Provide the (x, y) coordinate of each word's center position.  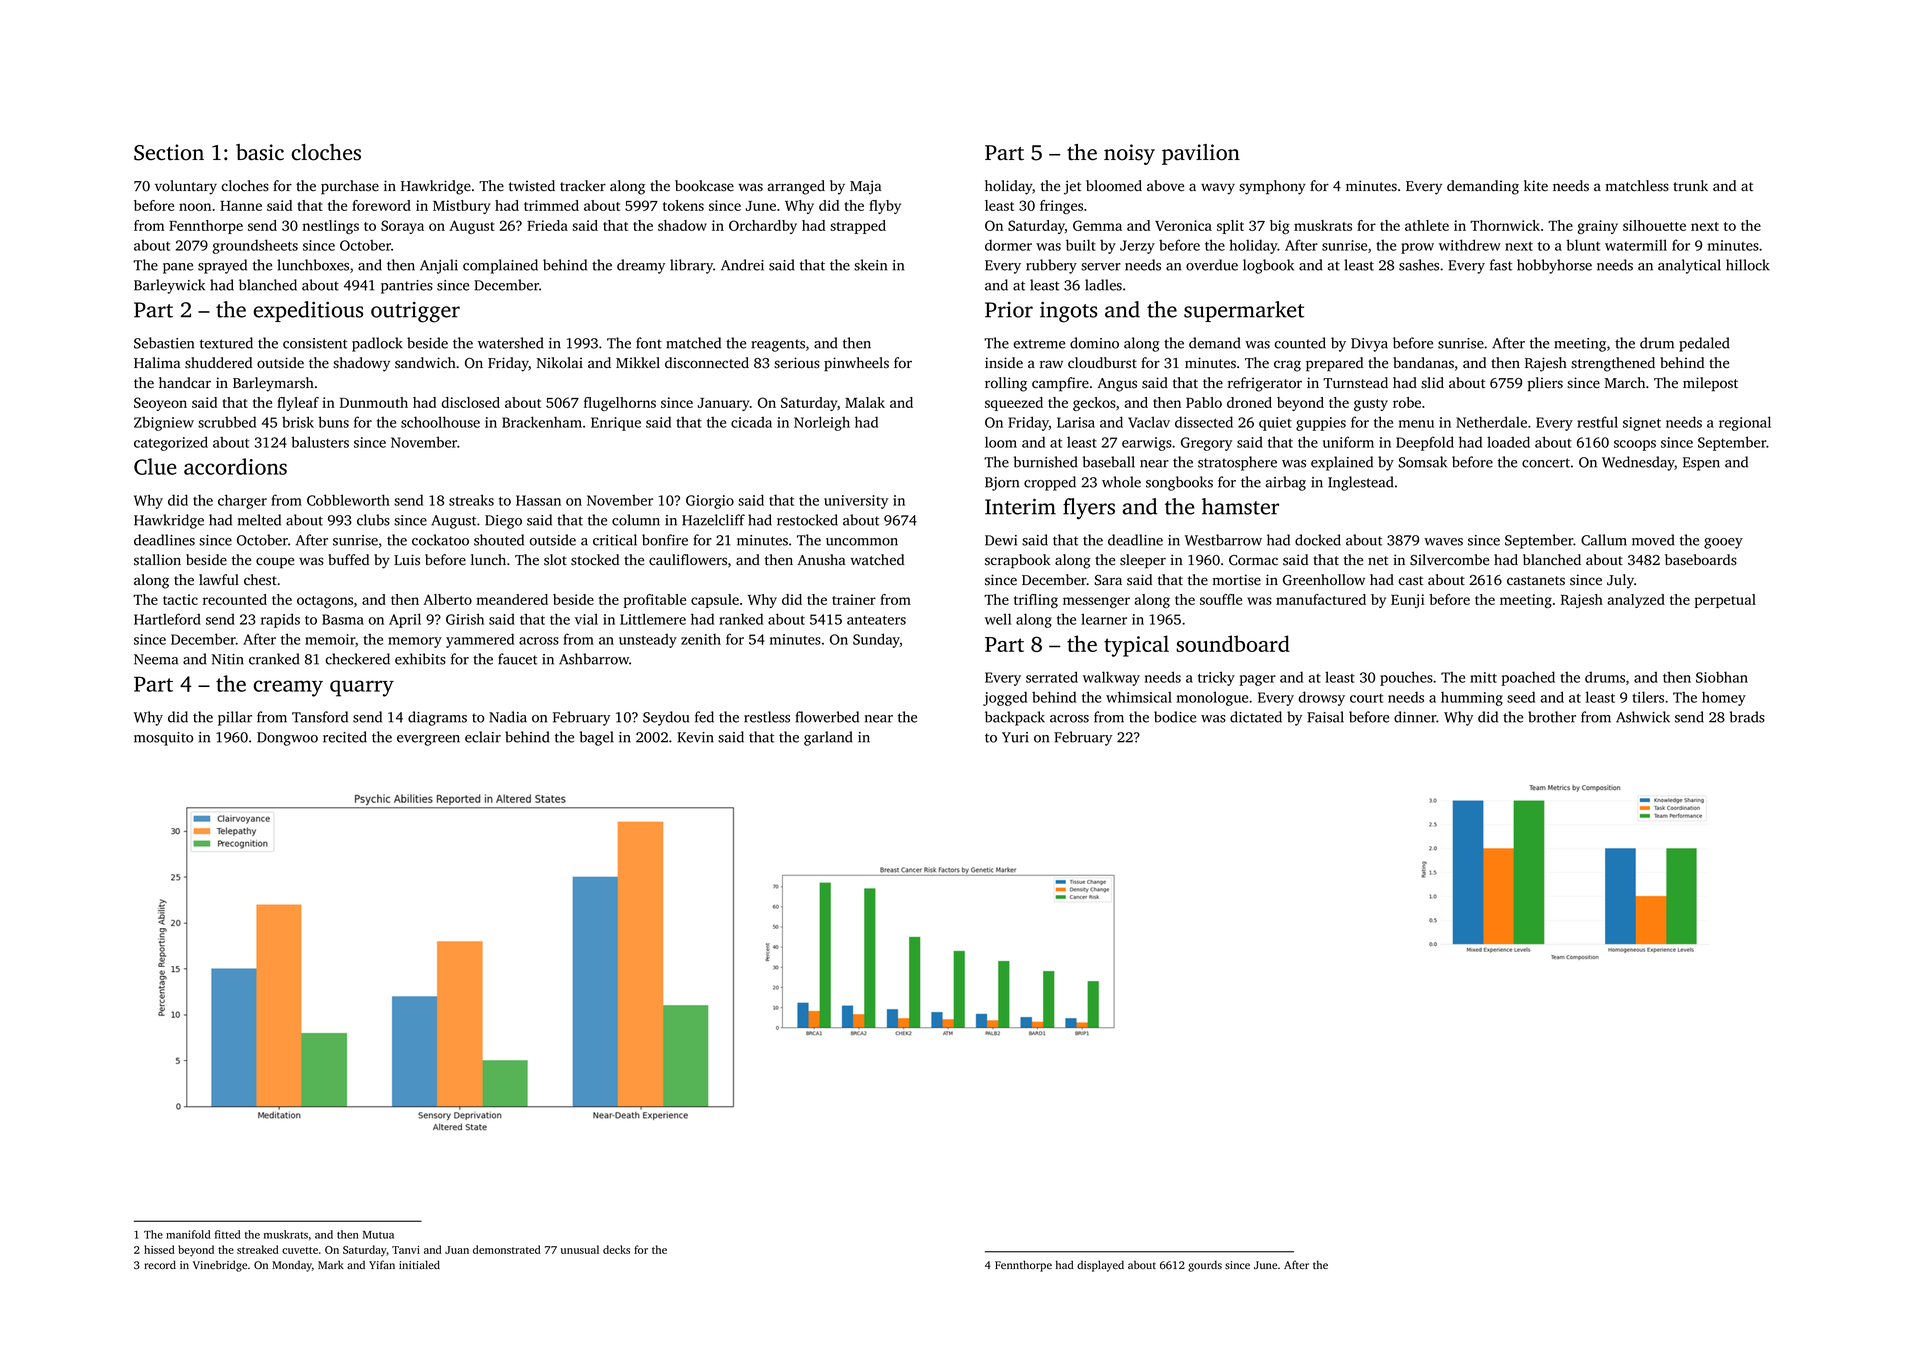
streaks (471, 500)
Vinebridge (220, 1266)
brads (1747, 717)
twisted (532, 186)
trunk (1690, 185)
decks (616, 1249)
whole (1121, 482)
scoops (1635, 445)
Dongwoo (287, 739)
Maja (865, 187)
